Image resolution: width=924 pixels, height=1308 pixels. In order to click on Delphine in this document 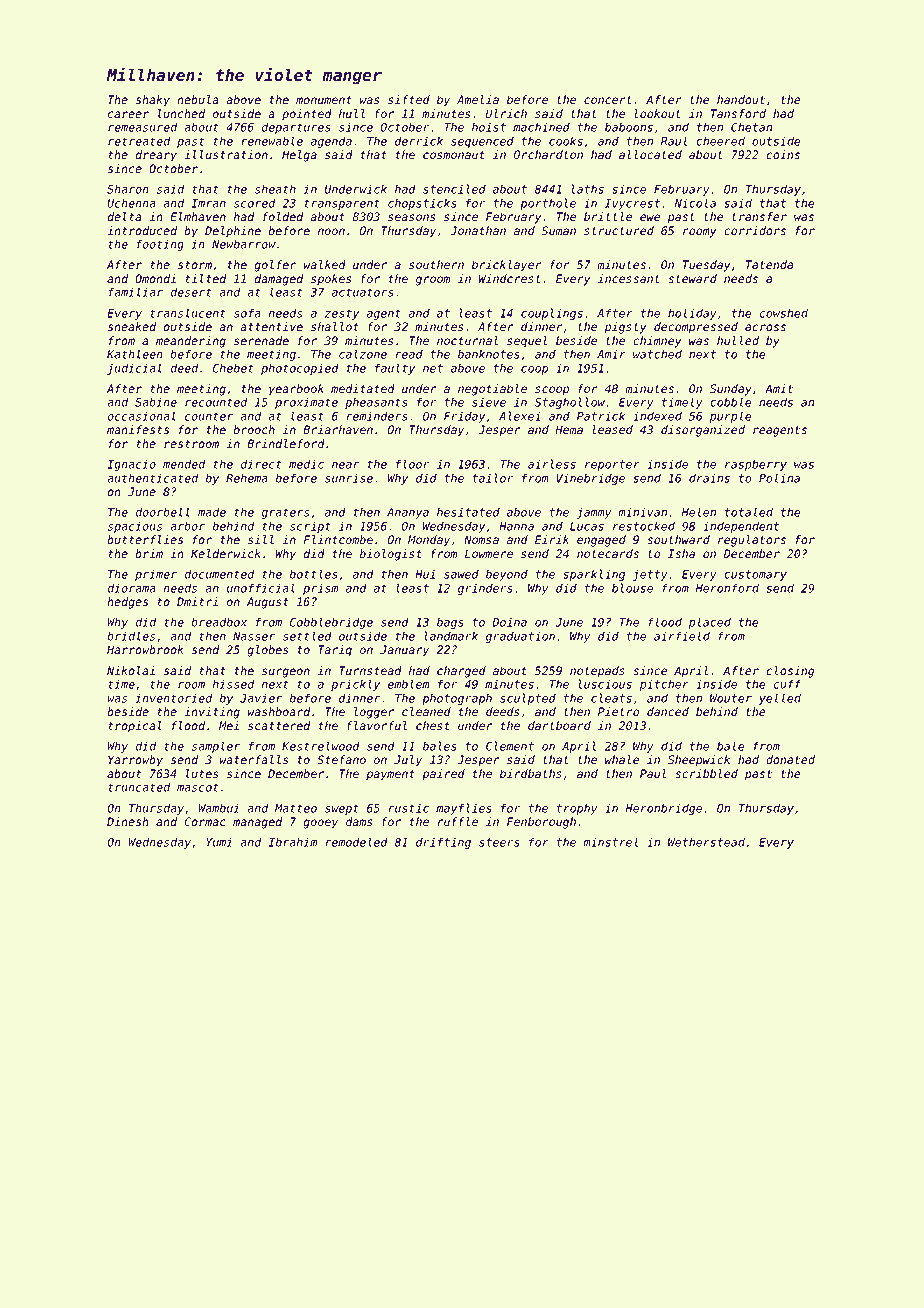, I will do `click(233, 232)`.
